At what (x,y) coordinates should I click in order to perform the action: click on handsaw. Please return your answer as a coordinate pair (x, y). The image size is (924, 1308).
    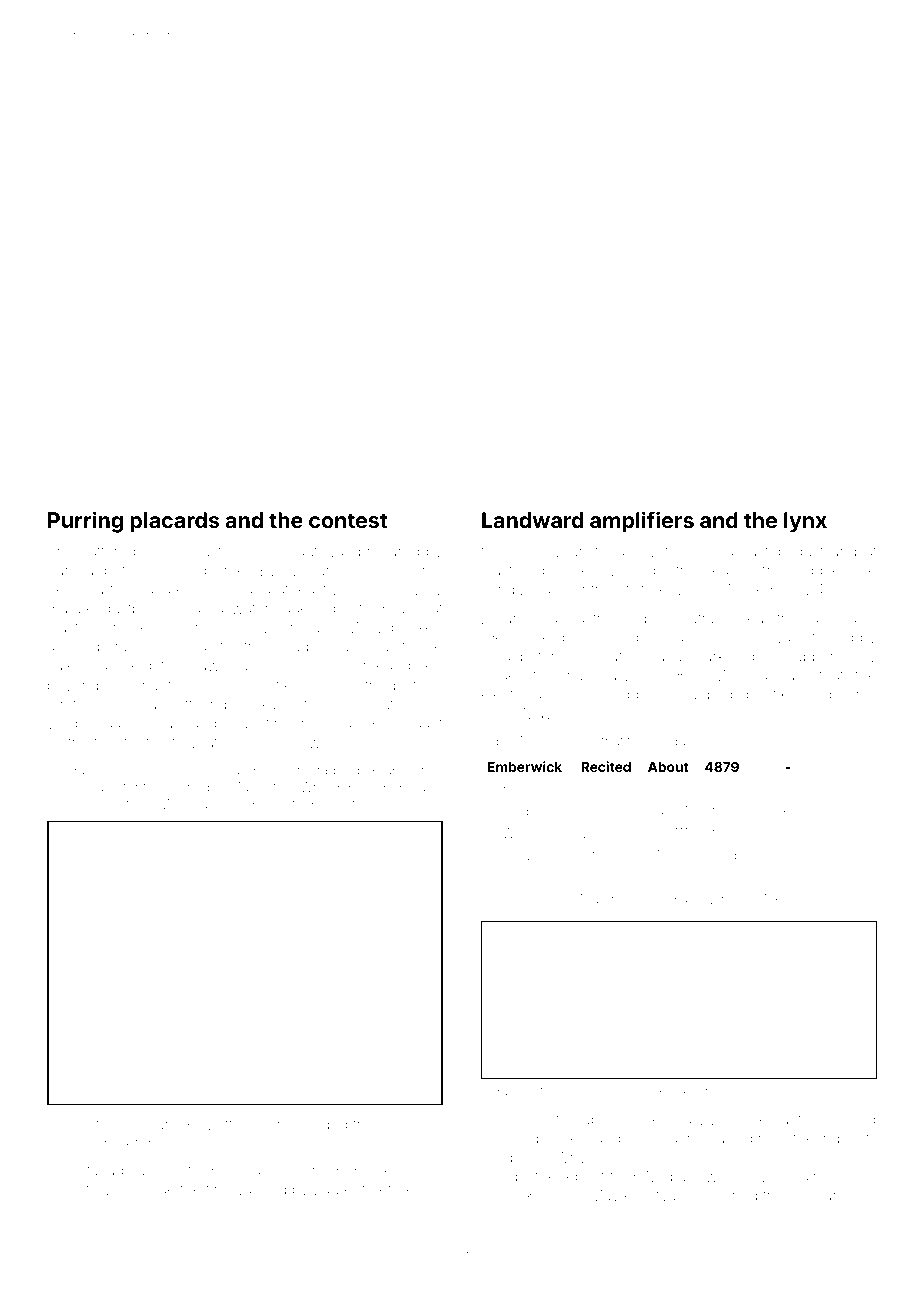
    Looking at the image, I should click on (598, 675).
